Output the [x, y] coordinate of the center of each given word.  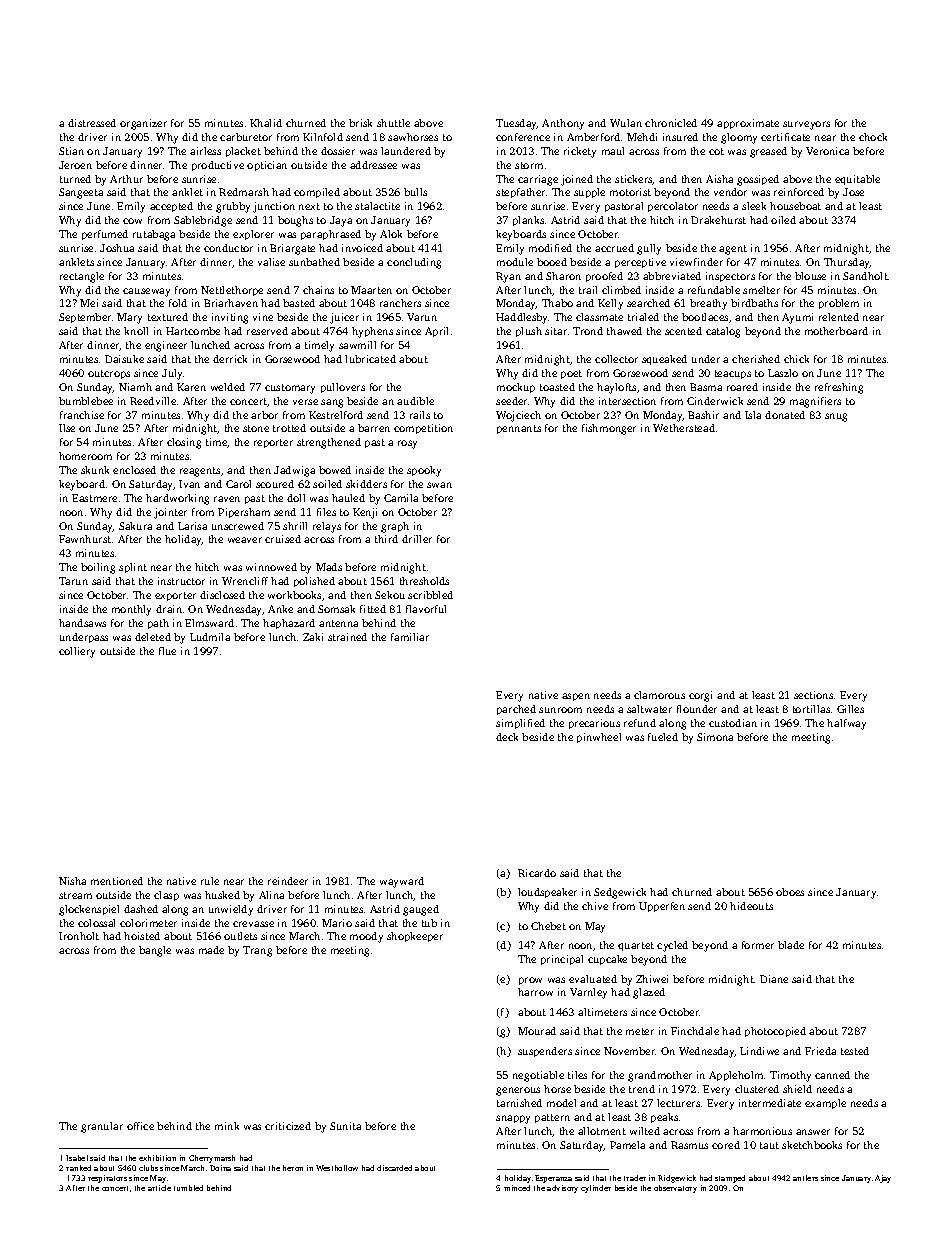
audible [415, 401]
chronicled [671, 123]
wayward [402, 882]
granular [102, 1127]
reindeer [288, 881]
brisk [360, 123]
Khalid [266, 123]
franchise [82, 415]
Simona [715, 737]
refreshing [839, 388]
